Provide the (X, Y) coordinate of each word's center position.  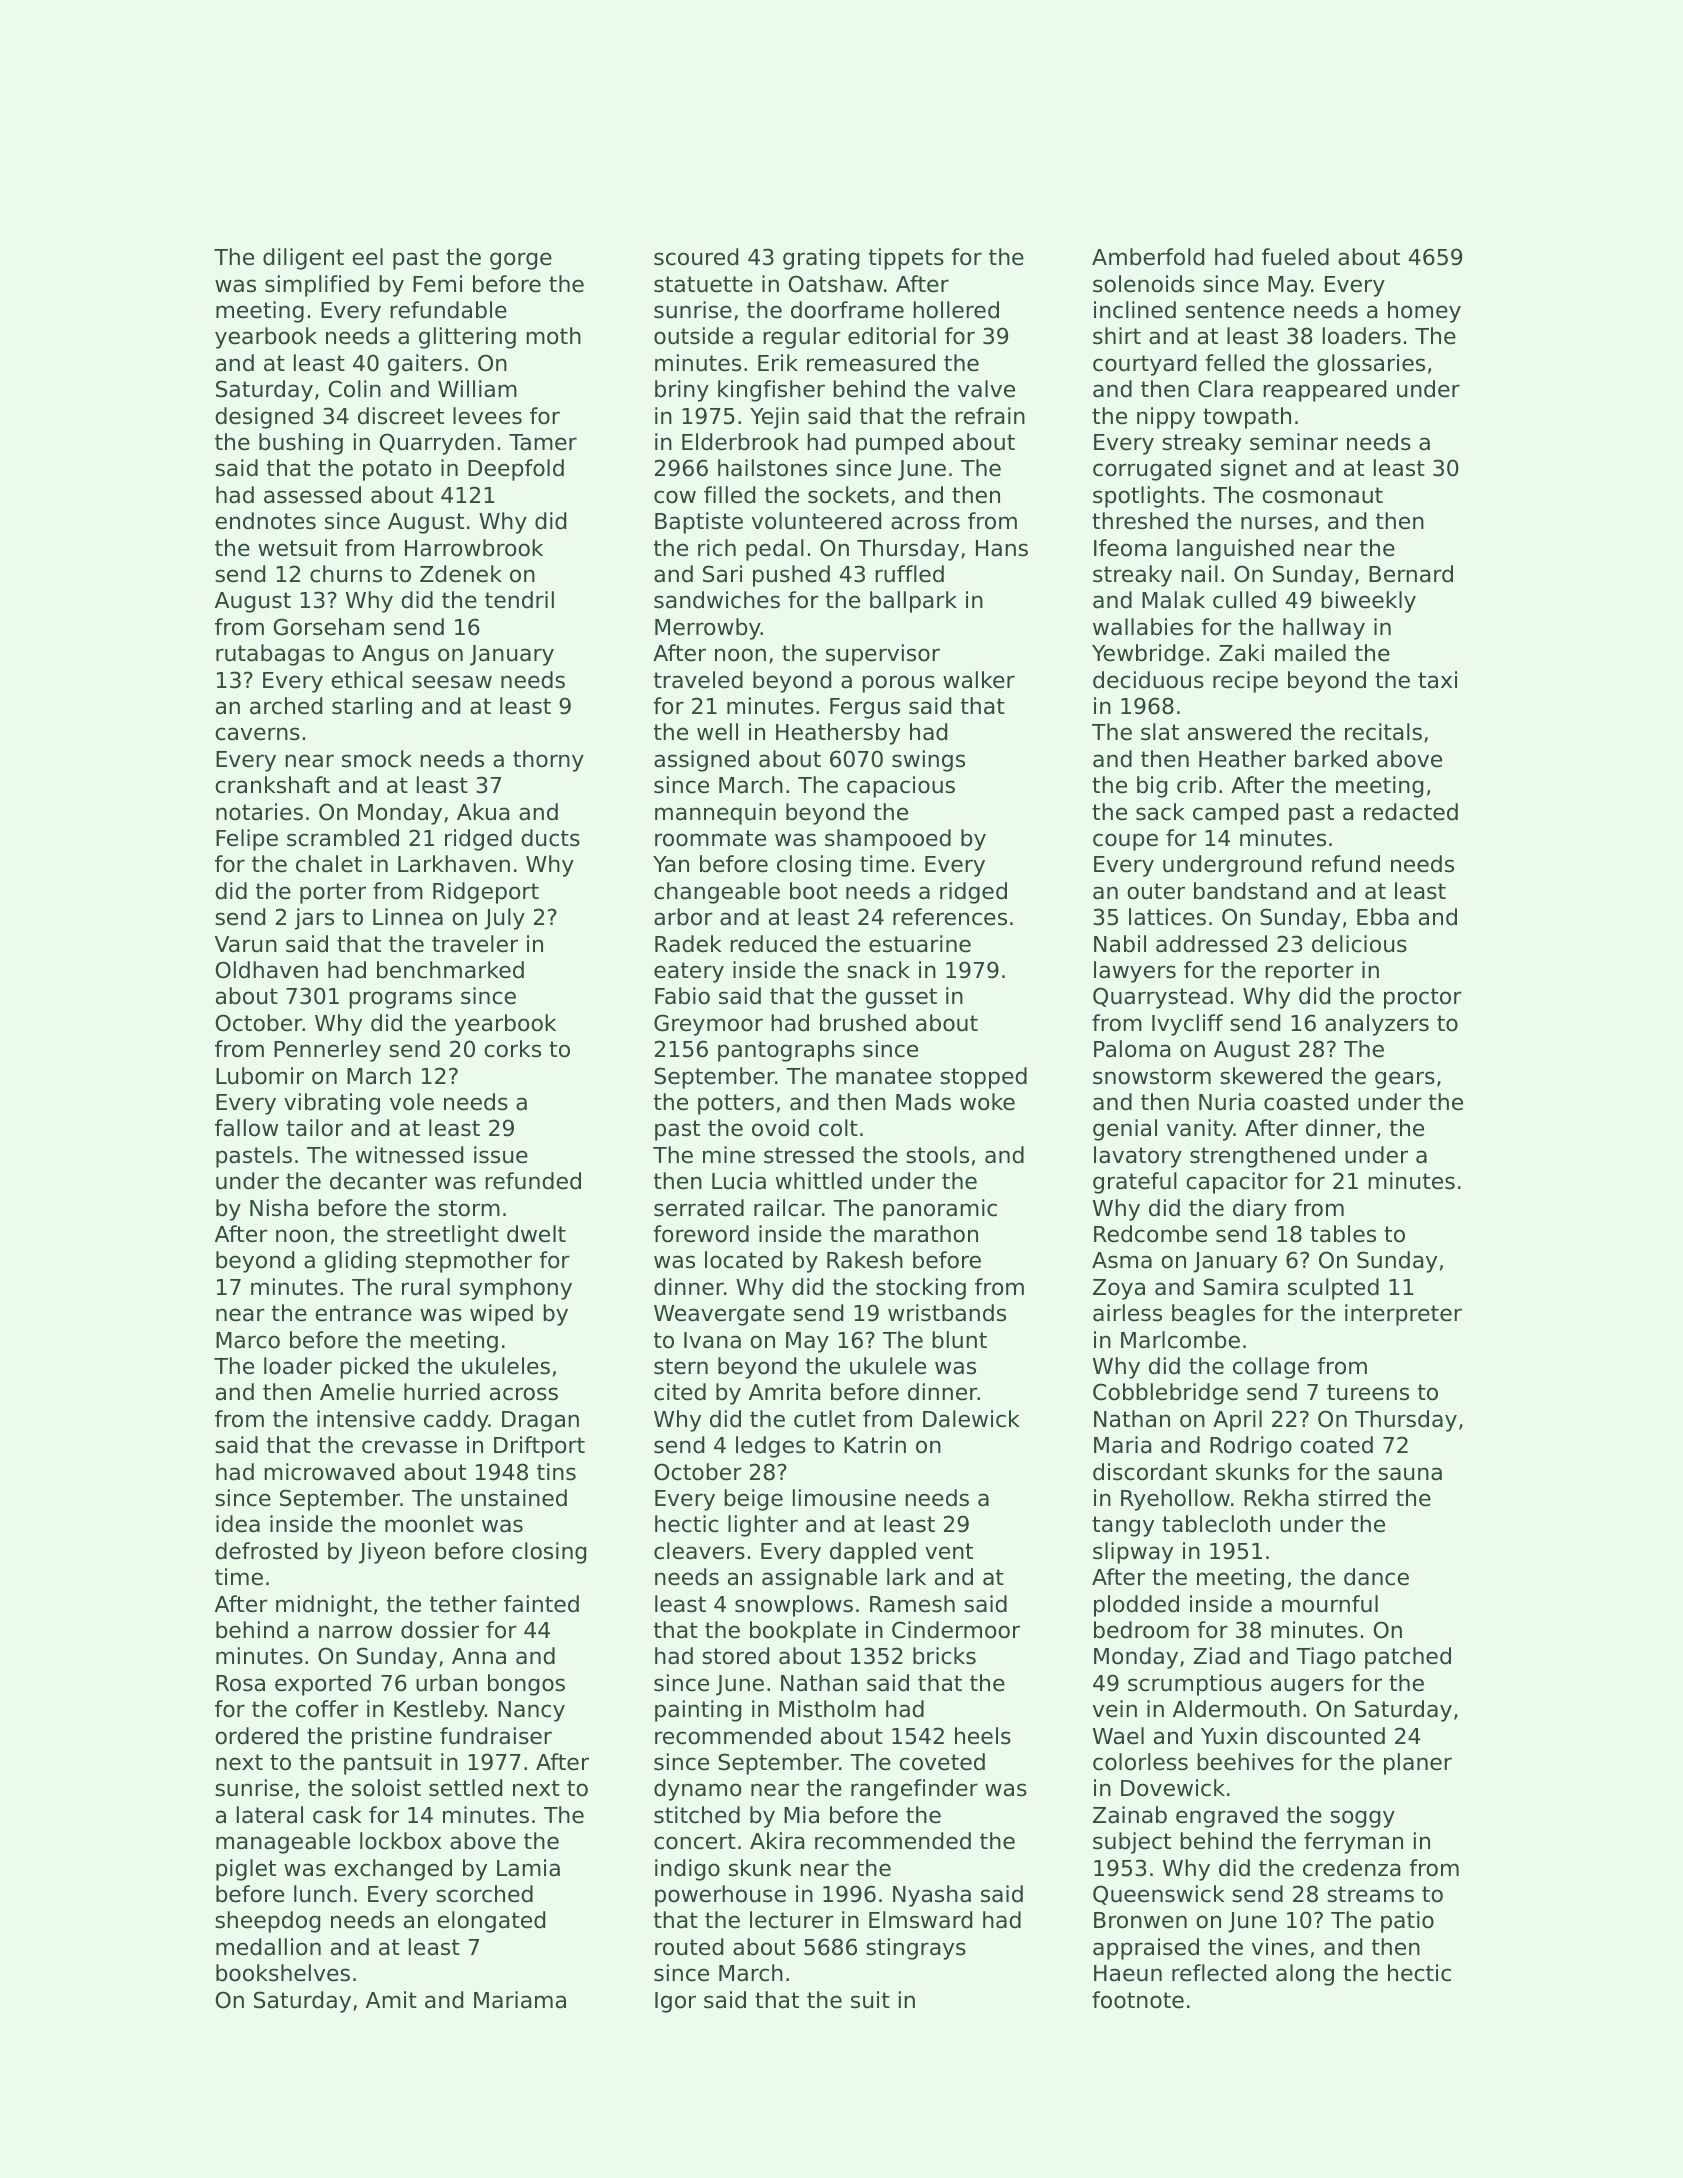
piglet (246, 1870)
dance (1376, 1577)
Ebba (1383, 917)
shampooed (888, 840)
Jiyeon (392, 1553)
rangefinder (914, 1790)
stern (681, 1366)
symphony (516, 1289)
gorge (521, 261)
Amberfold (1148, 257)
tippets (906, 259)
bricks (944, 1656)
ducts (550, 838)
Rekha (1276, 1498)
